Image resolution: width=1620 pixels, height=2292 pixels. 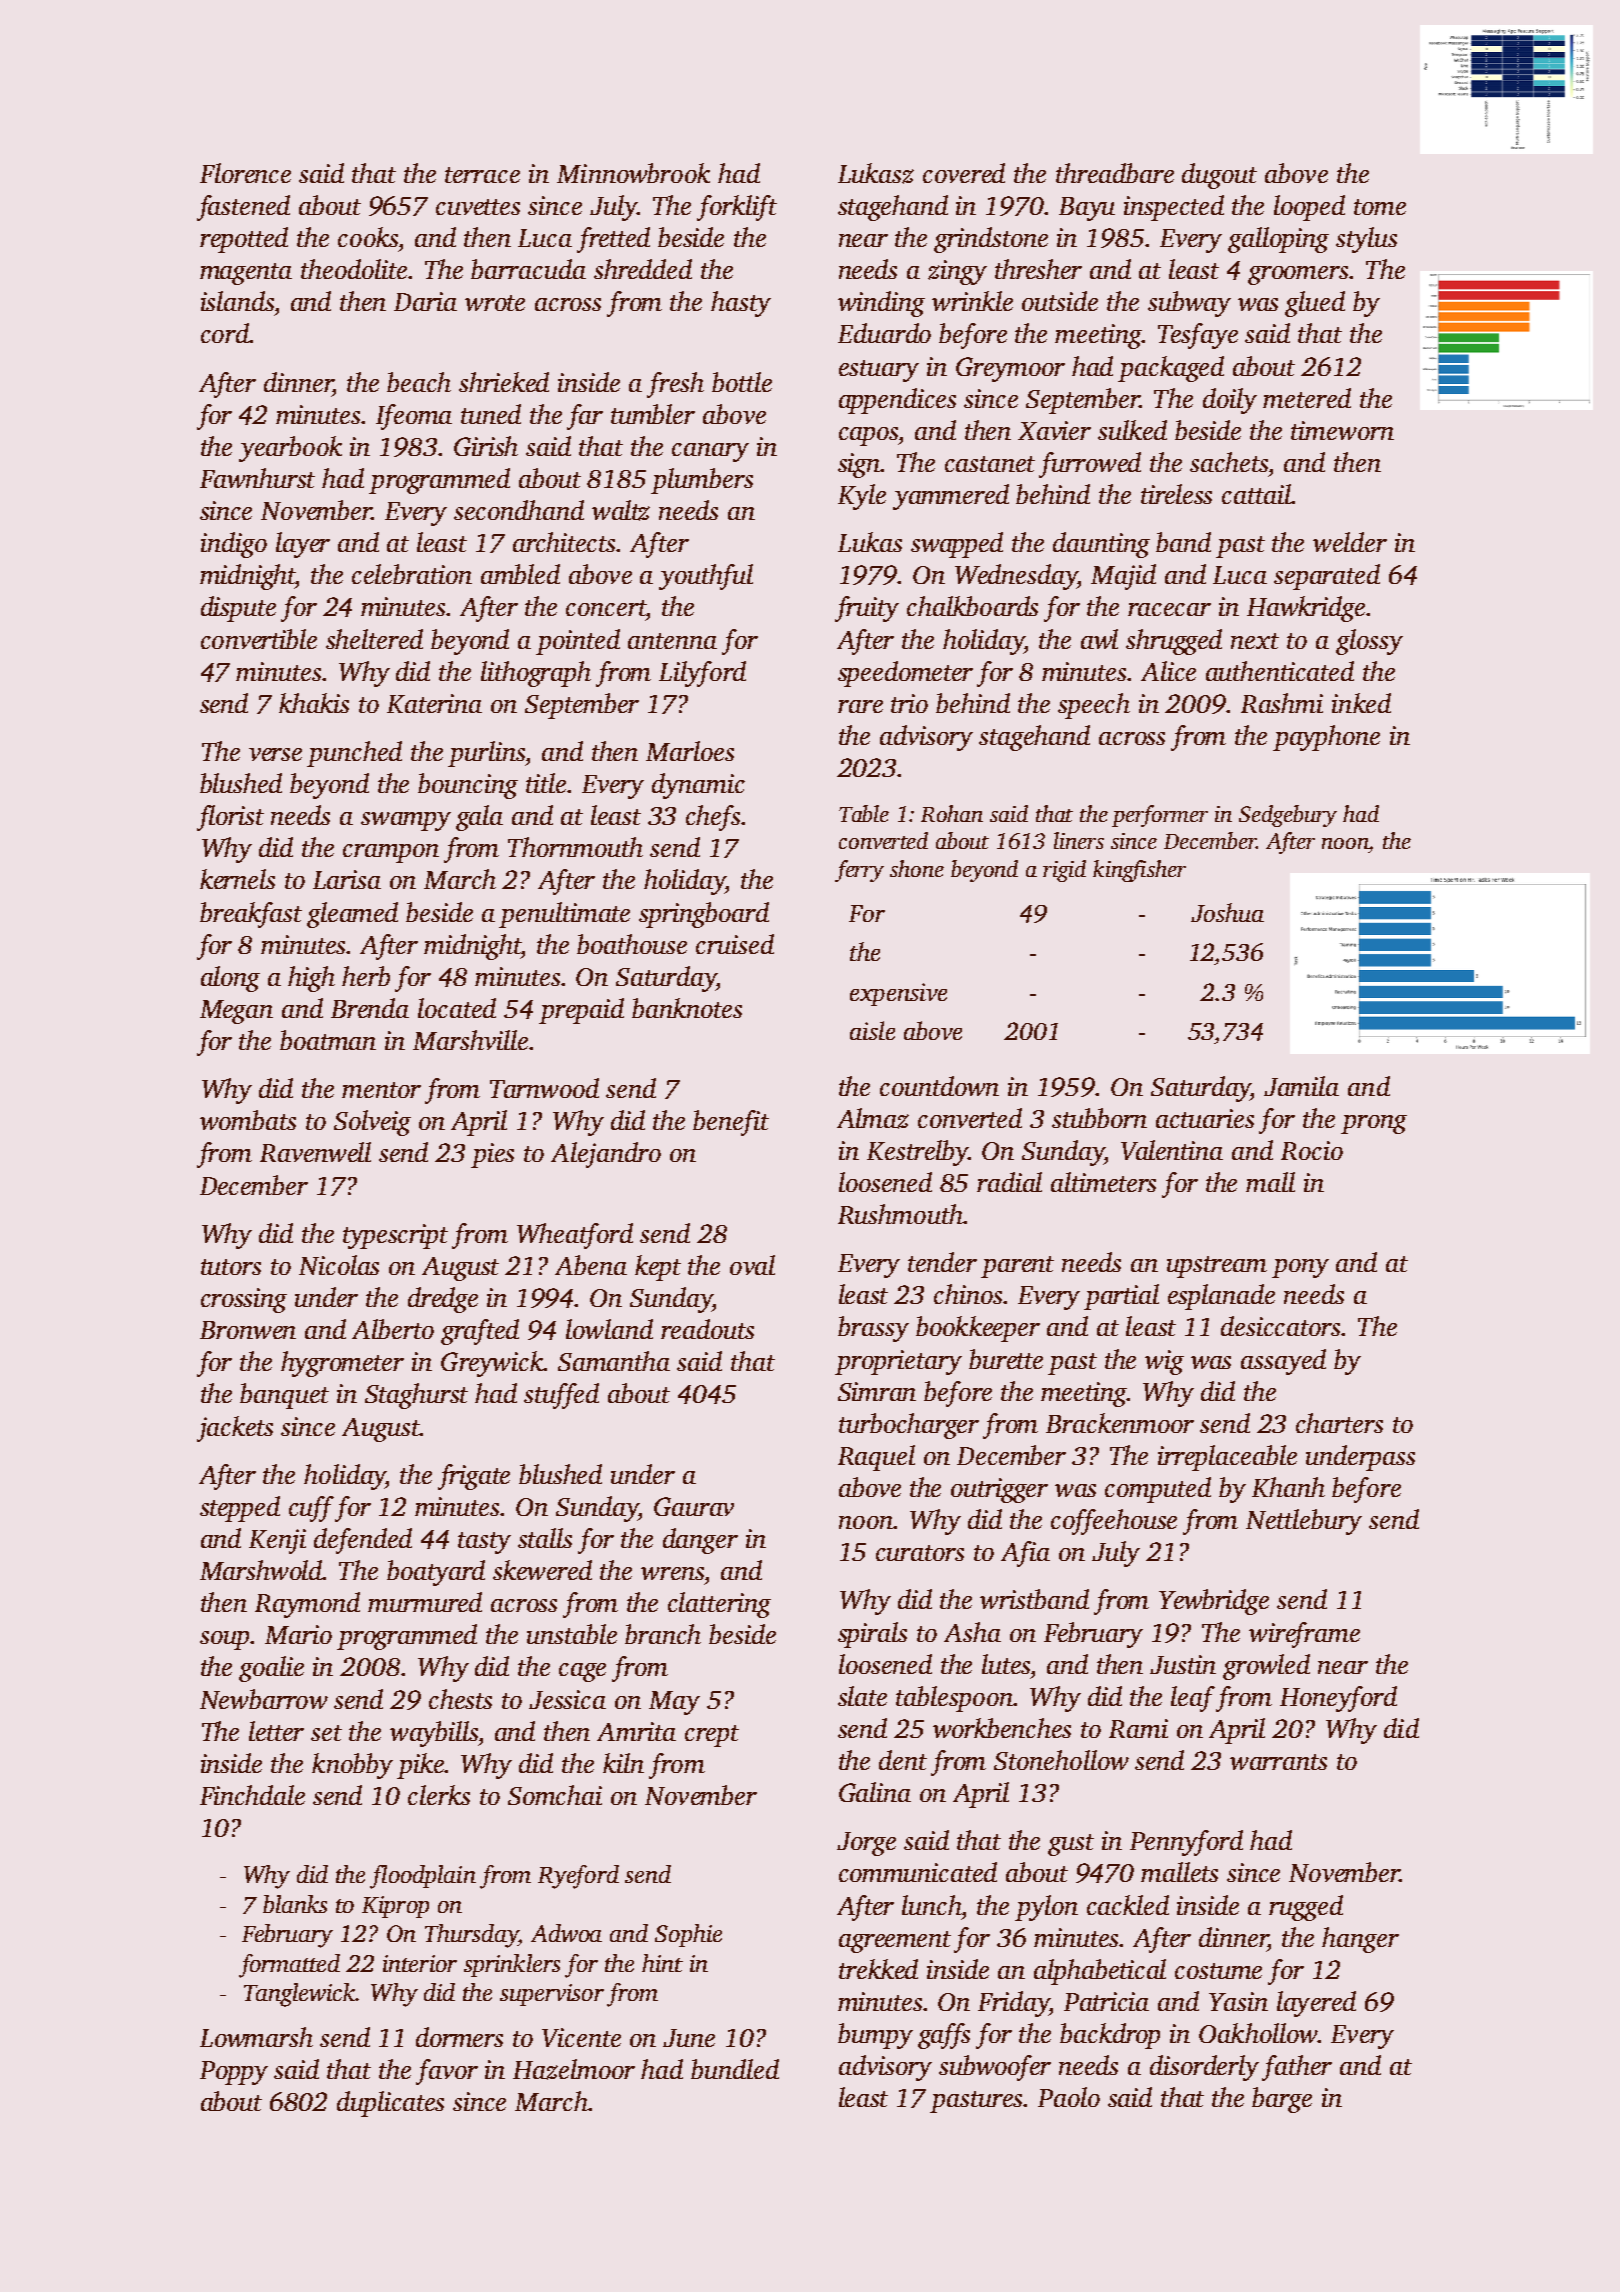 I want to click on youthful, so click(x=706, y=577).
